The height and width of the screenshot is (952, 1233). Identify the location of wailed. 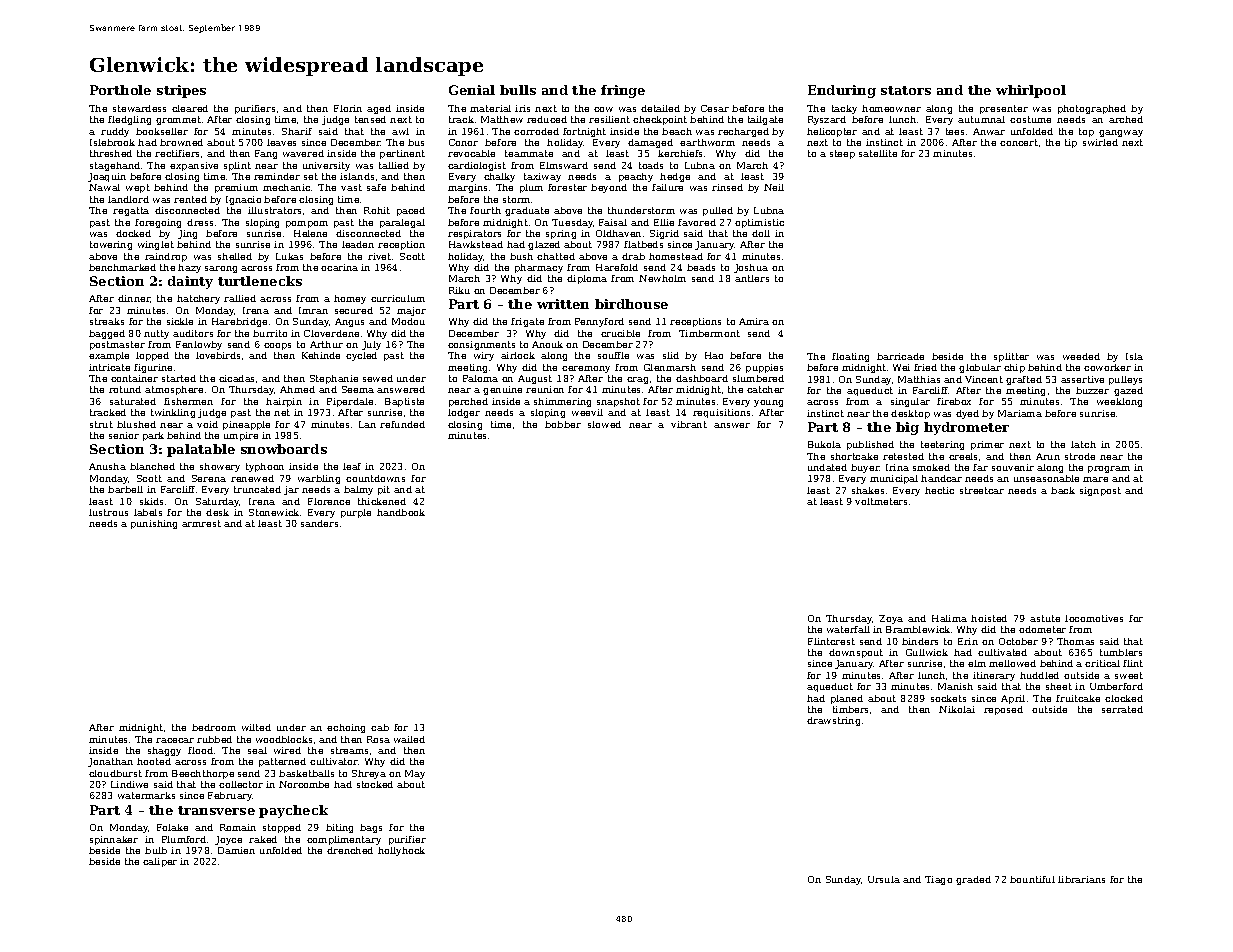
(409, 739).
